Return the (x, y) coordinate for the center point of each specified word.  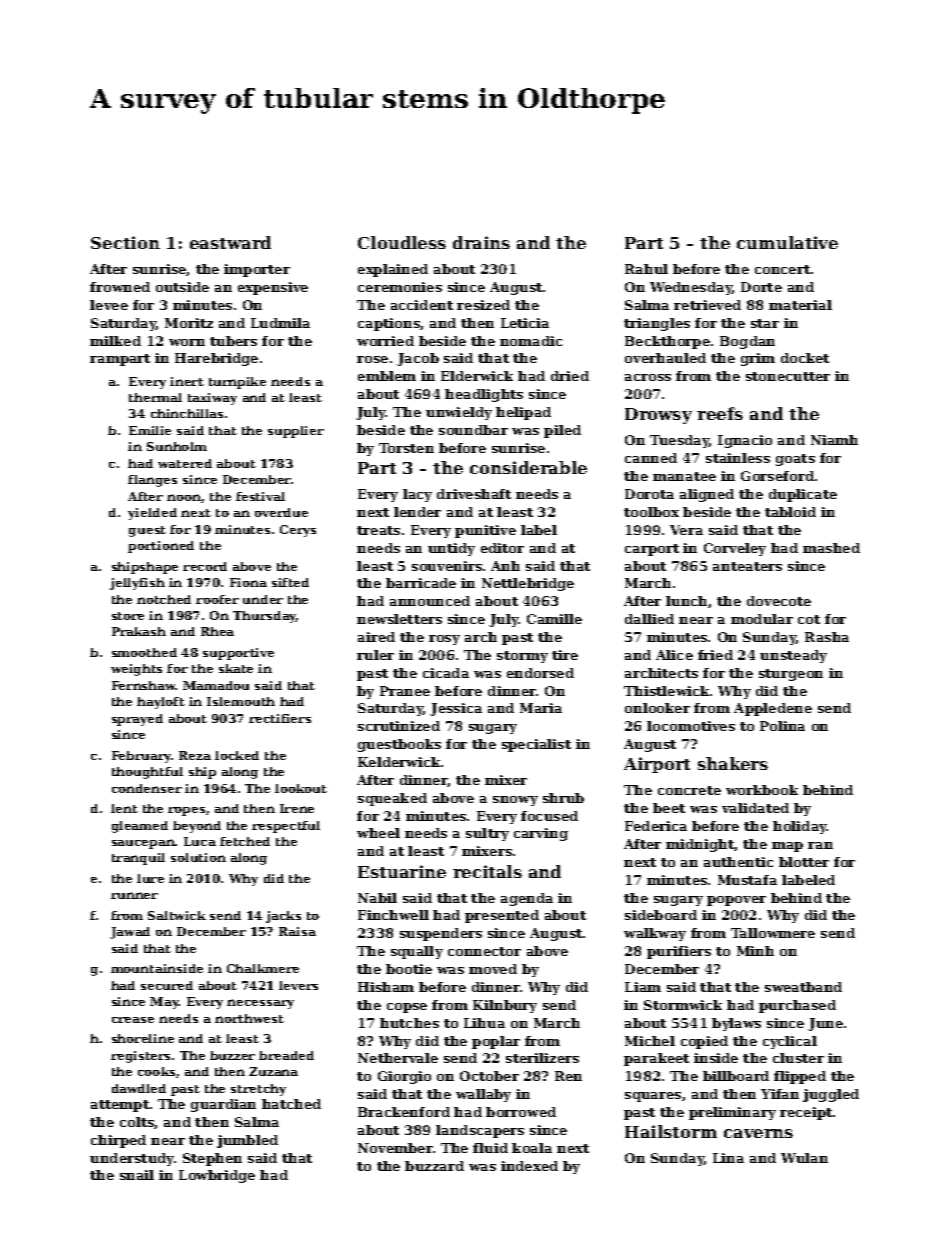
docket (805, 358)
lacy (417, 495)
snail (137, 1175)
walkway (655, 934)
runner (134, 895)
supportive (238, 654)
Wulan (804, 1158)
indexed (529, 1166)
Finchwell (393, 915)
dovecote (779, 601)
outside (182, 287)
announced (430, 601)
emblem (387, 376)
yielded (152, 514)
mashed (831, 548)
